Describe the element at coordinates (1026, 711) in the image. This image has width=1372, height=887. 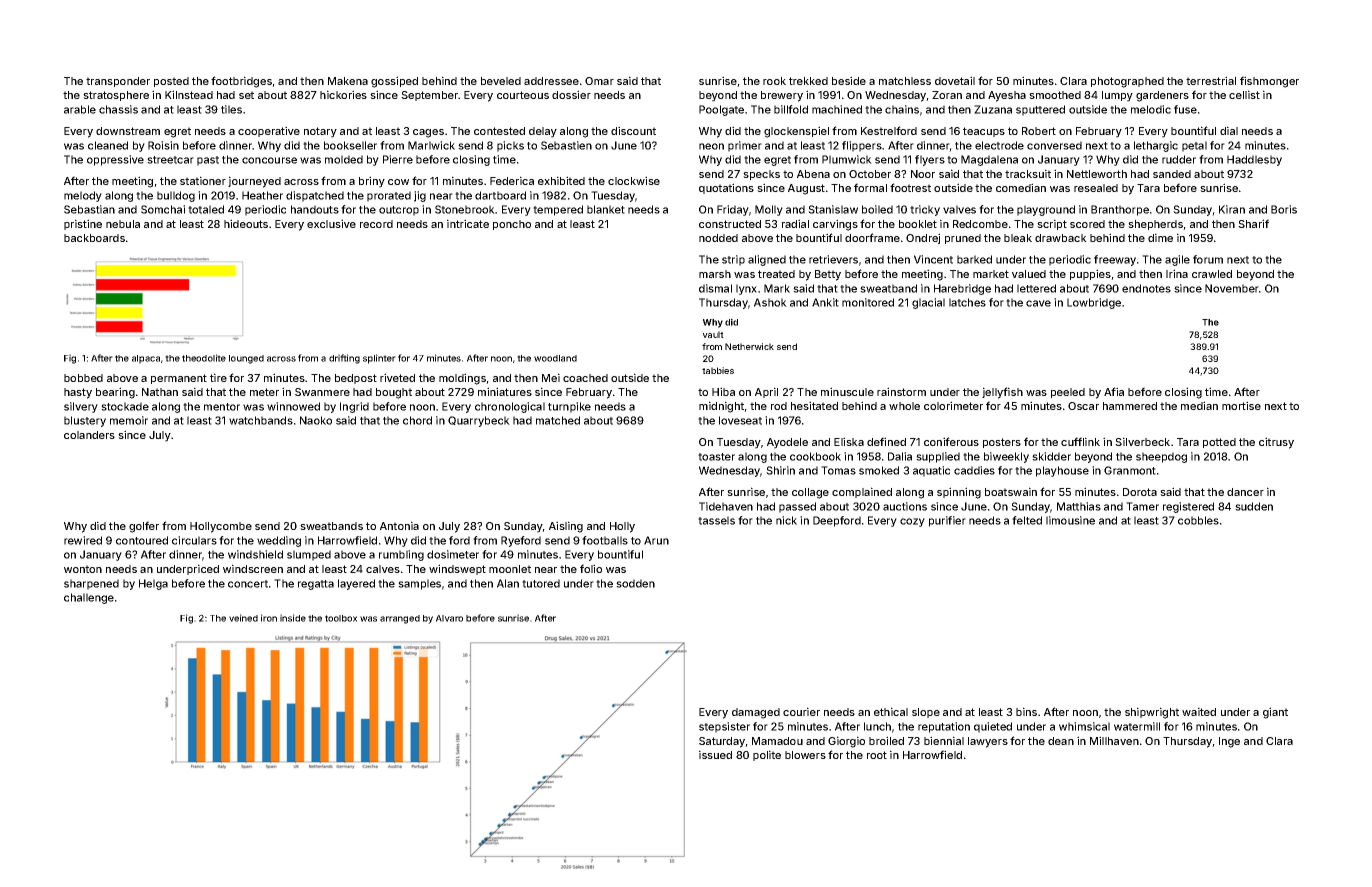
I see `bins` at that location.
